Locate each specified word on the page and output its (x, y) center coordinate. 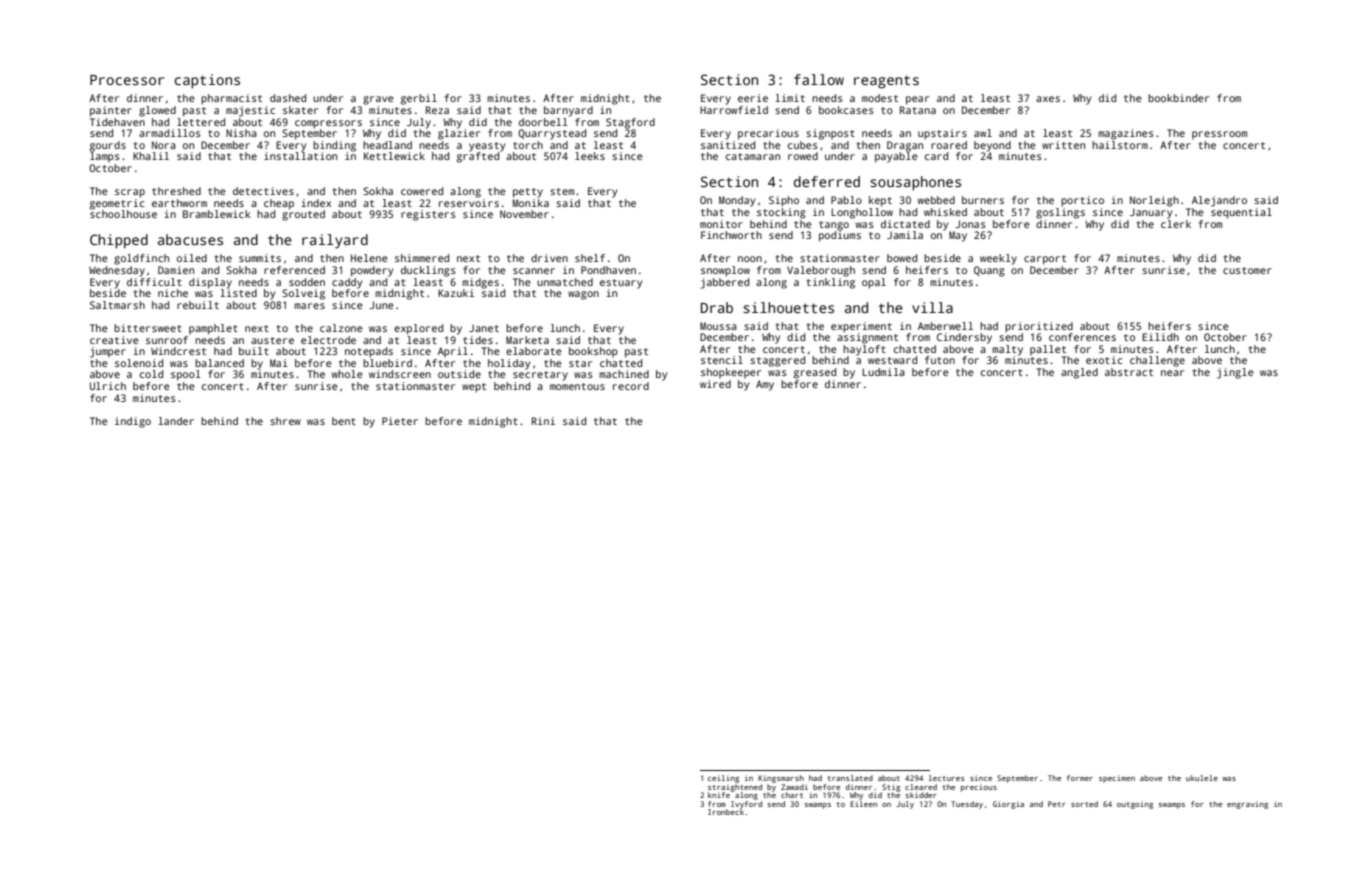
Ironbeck (726, 812)
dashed (288, 98)
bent (344, 421)
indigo (133, 422)
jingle (1235, 373)
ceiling (723, 779)
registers (428, 215)
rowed (803, 156)
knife (719, 795)
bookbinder (1178, 98)
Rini (543, 421)
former (1080, 778)
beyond (992, 146)
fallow (819, 79)
